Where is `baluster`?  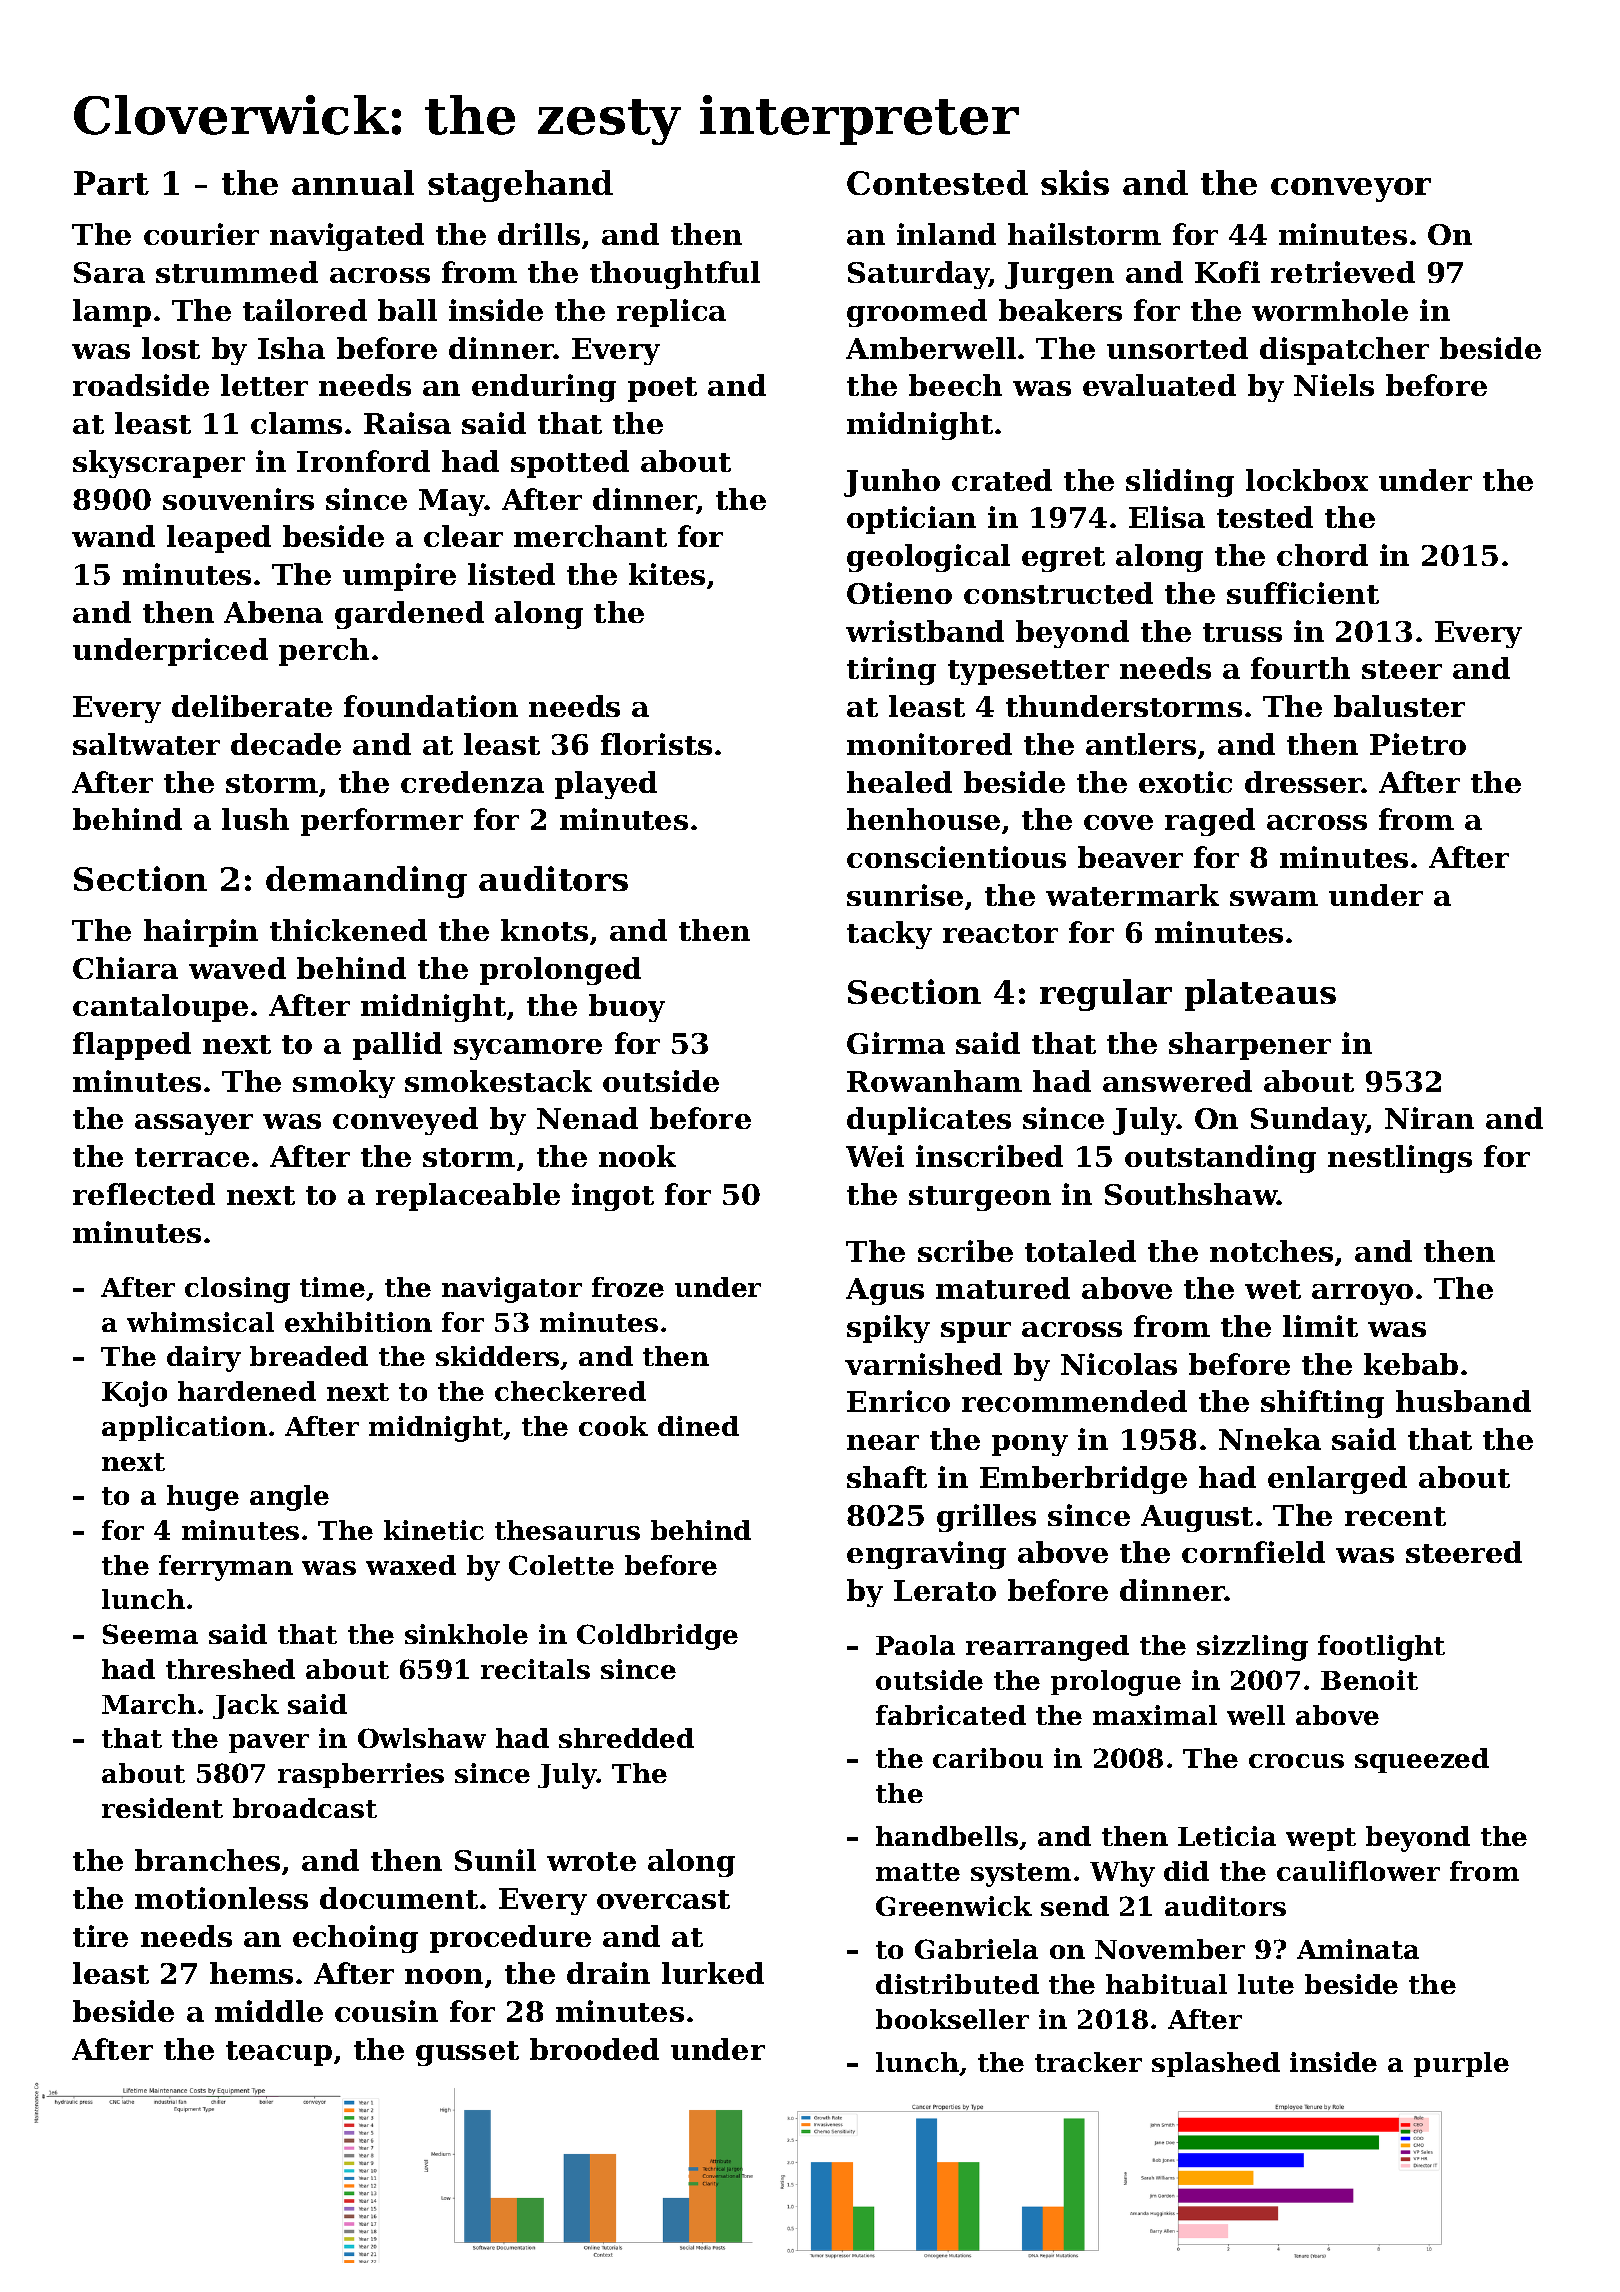 baluster is located at coordinates (1399, 706).
